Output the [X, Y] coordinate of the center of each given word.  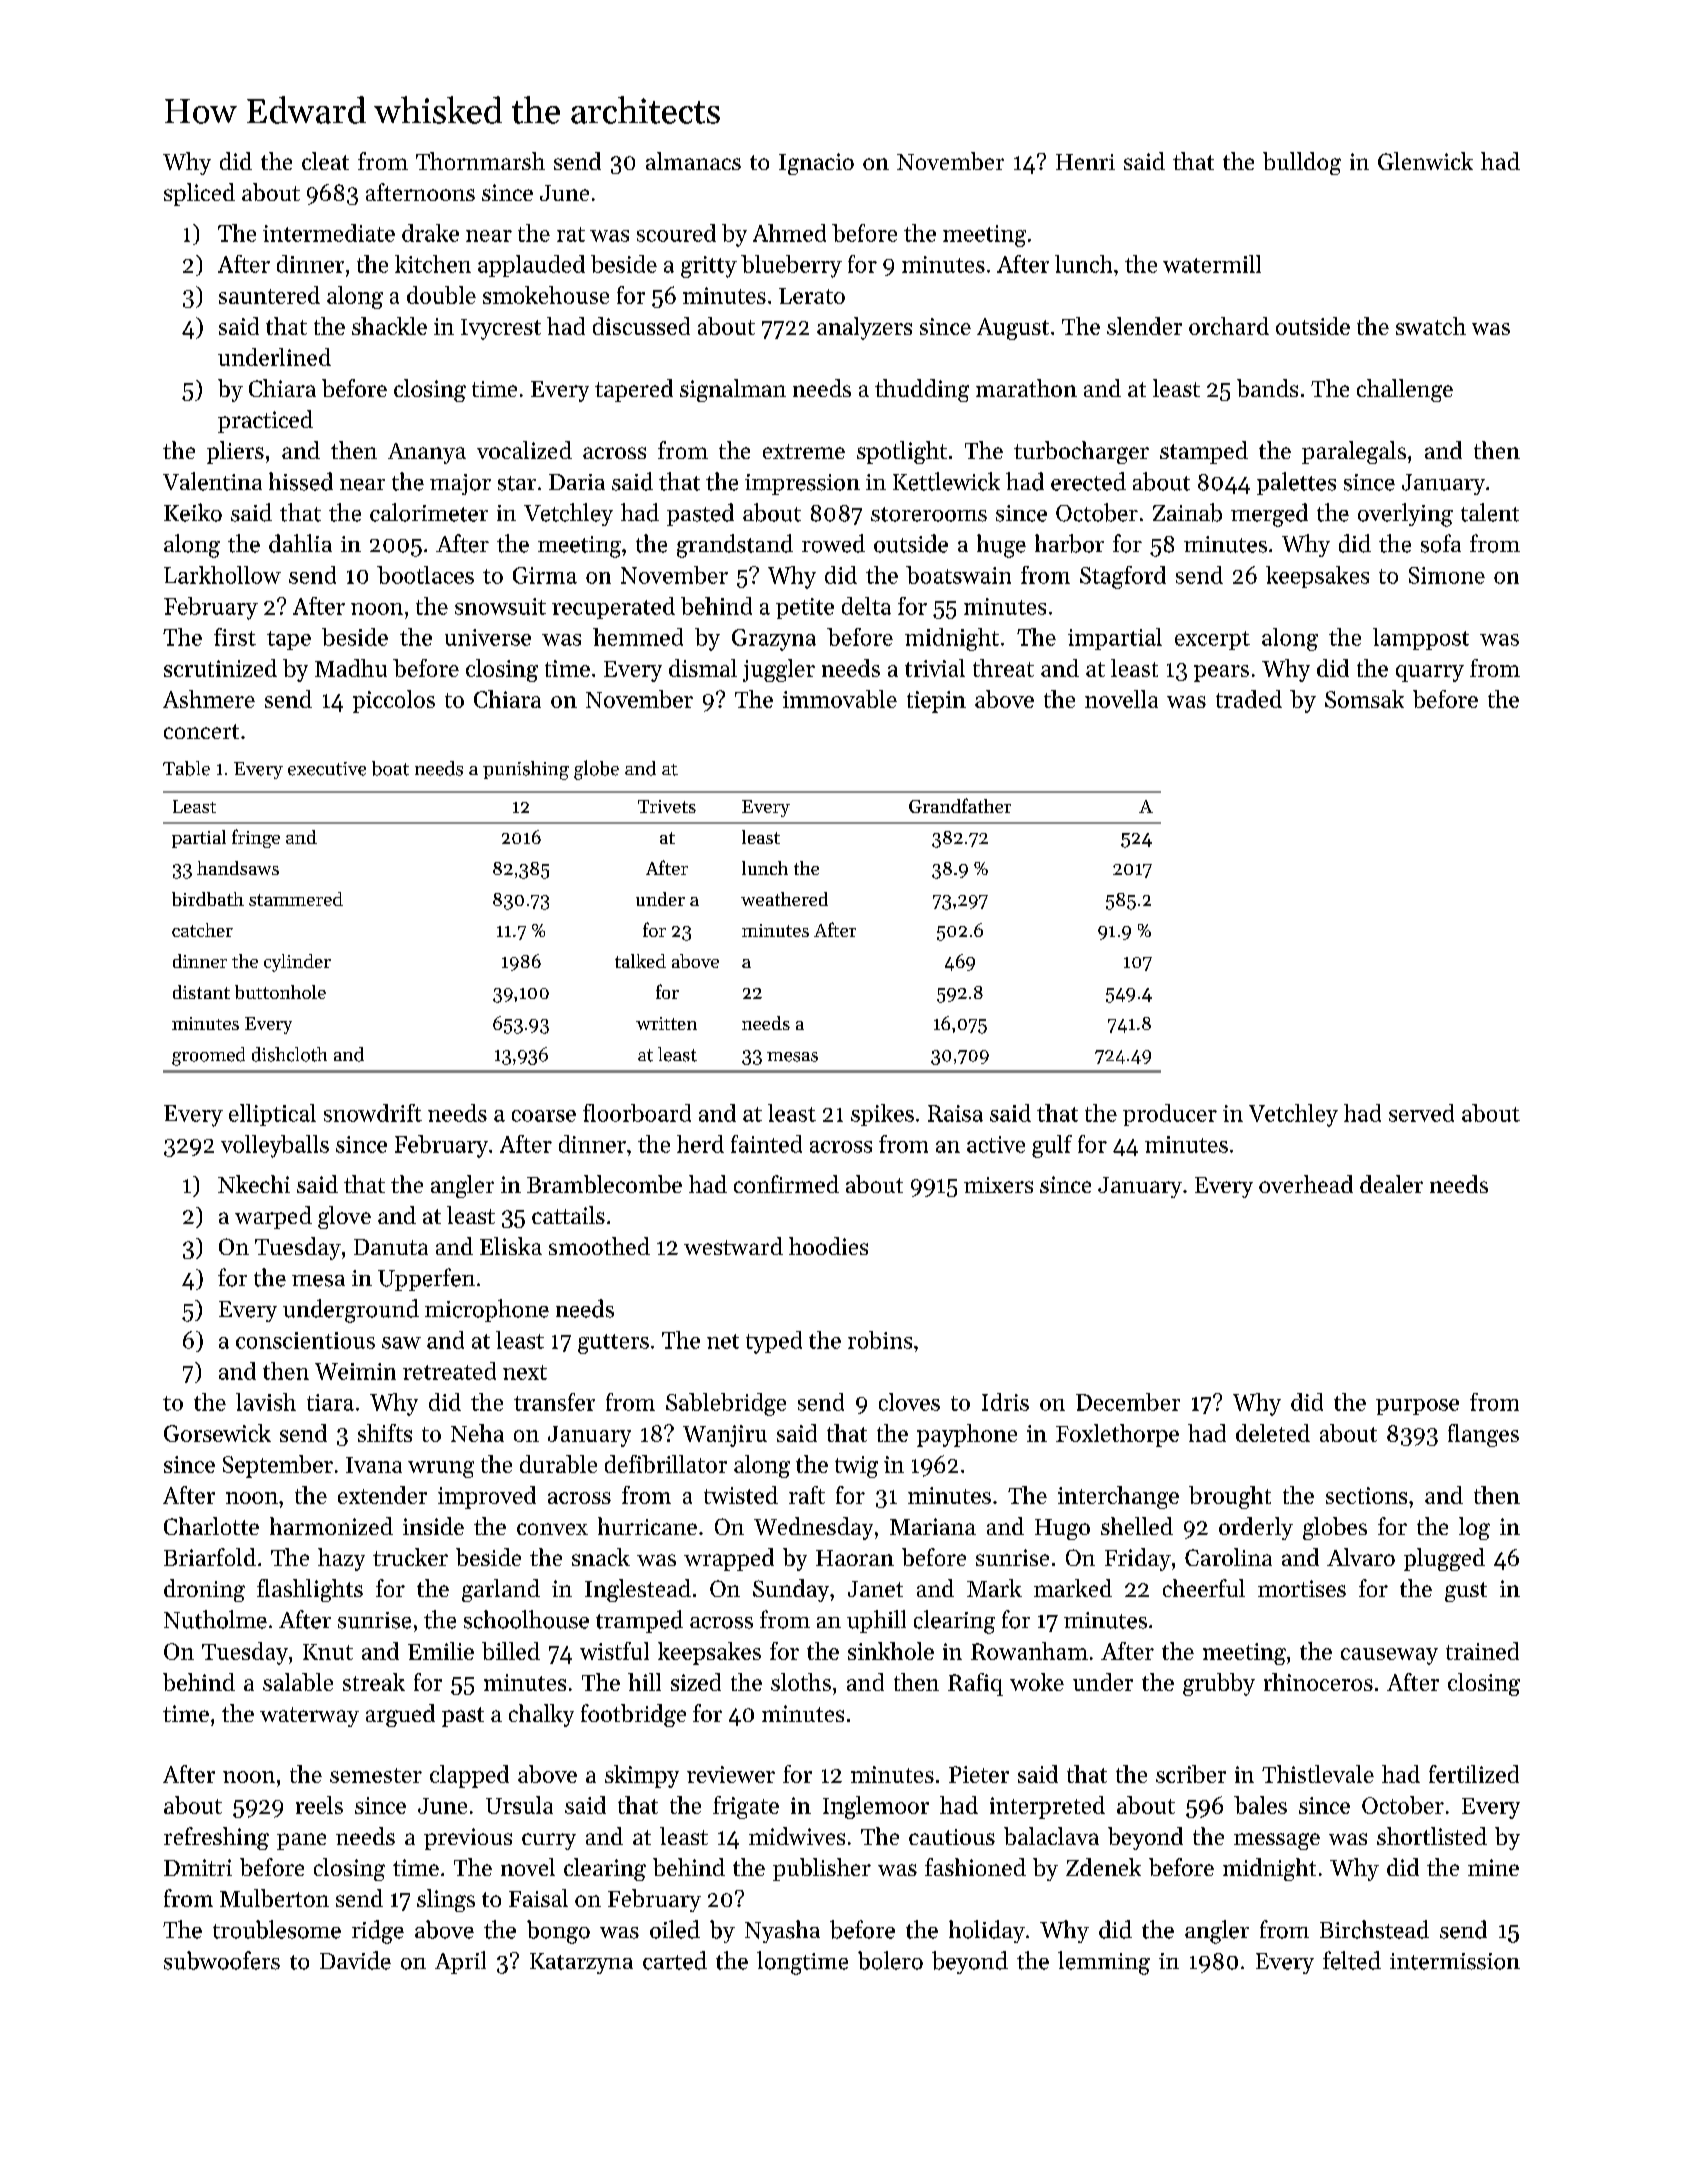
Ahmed [789, 233]
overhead [1306, 1184]
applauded [531, 266]
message [1277, 1841]
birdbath [208, 899]
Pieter [979, 1774]
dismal [703, 668]
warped [273, 1217]
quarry [1430, 673]
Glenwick [1425, 161]
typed [774, 1342]
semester [376, 1775]
